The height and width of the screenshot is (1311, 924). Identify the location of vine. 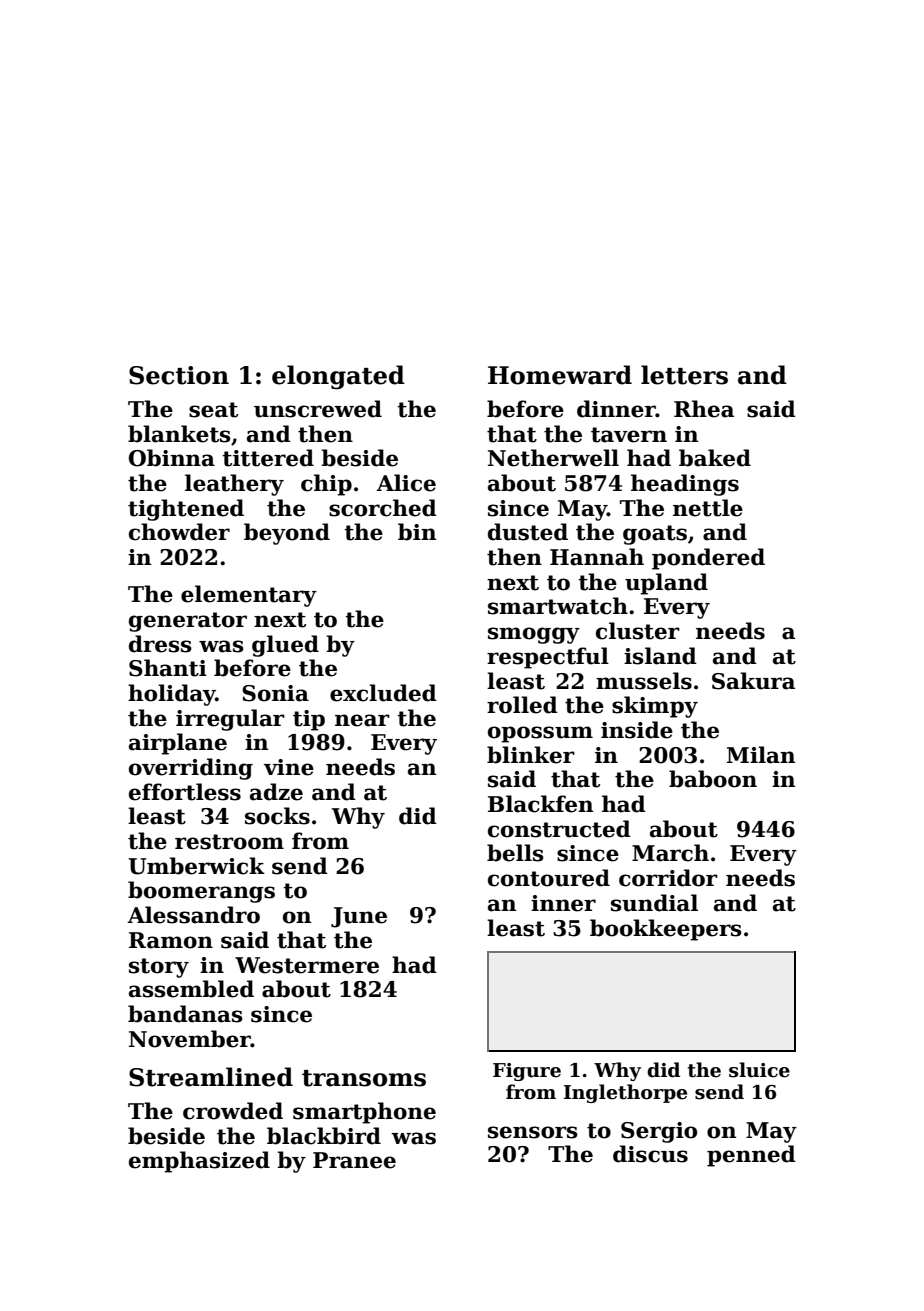
(289, 767).
